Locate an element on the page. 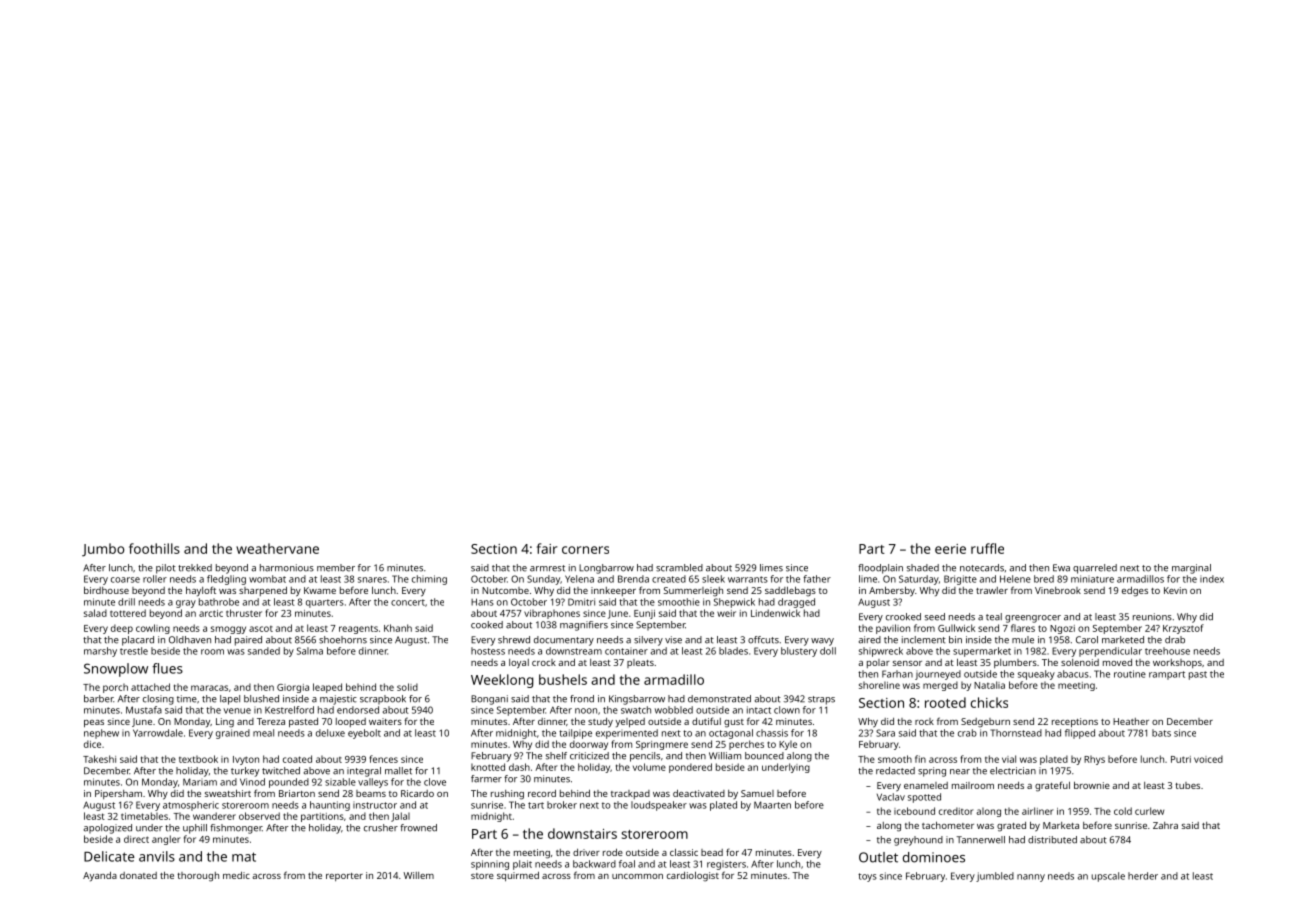 Image resolution: width=1308 pixels, height=924 pixels. pleats is located at coordinates (640, 663).
